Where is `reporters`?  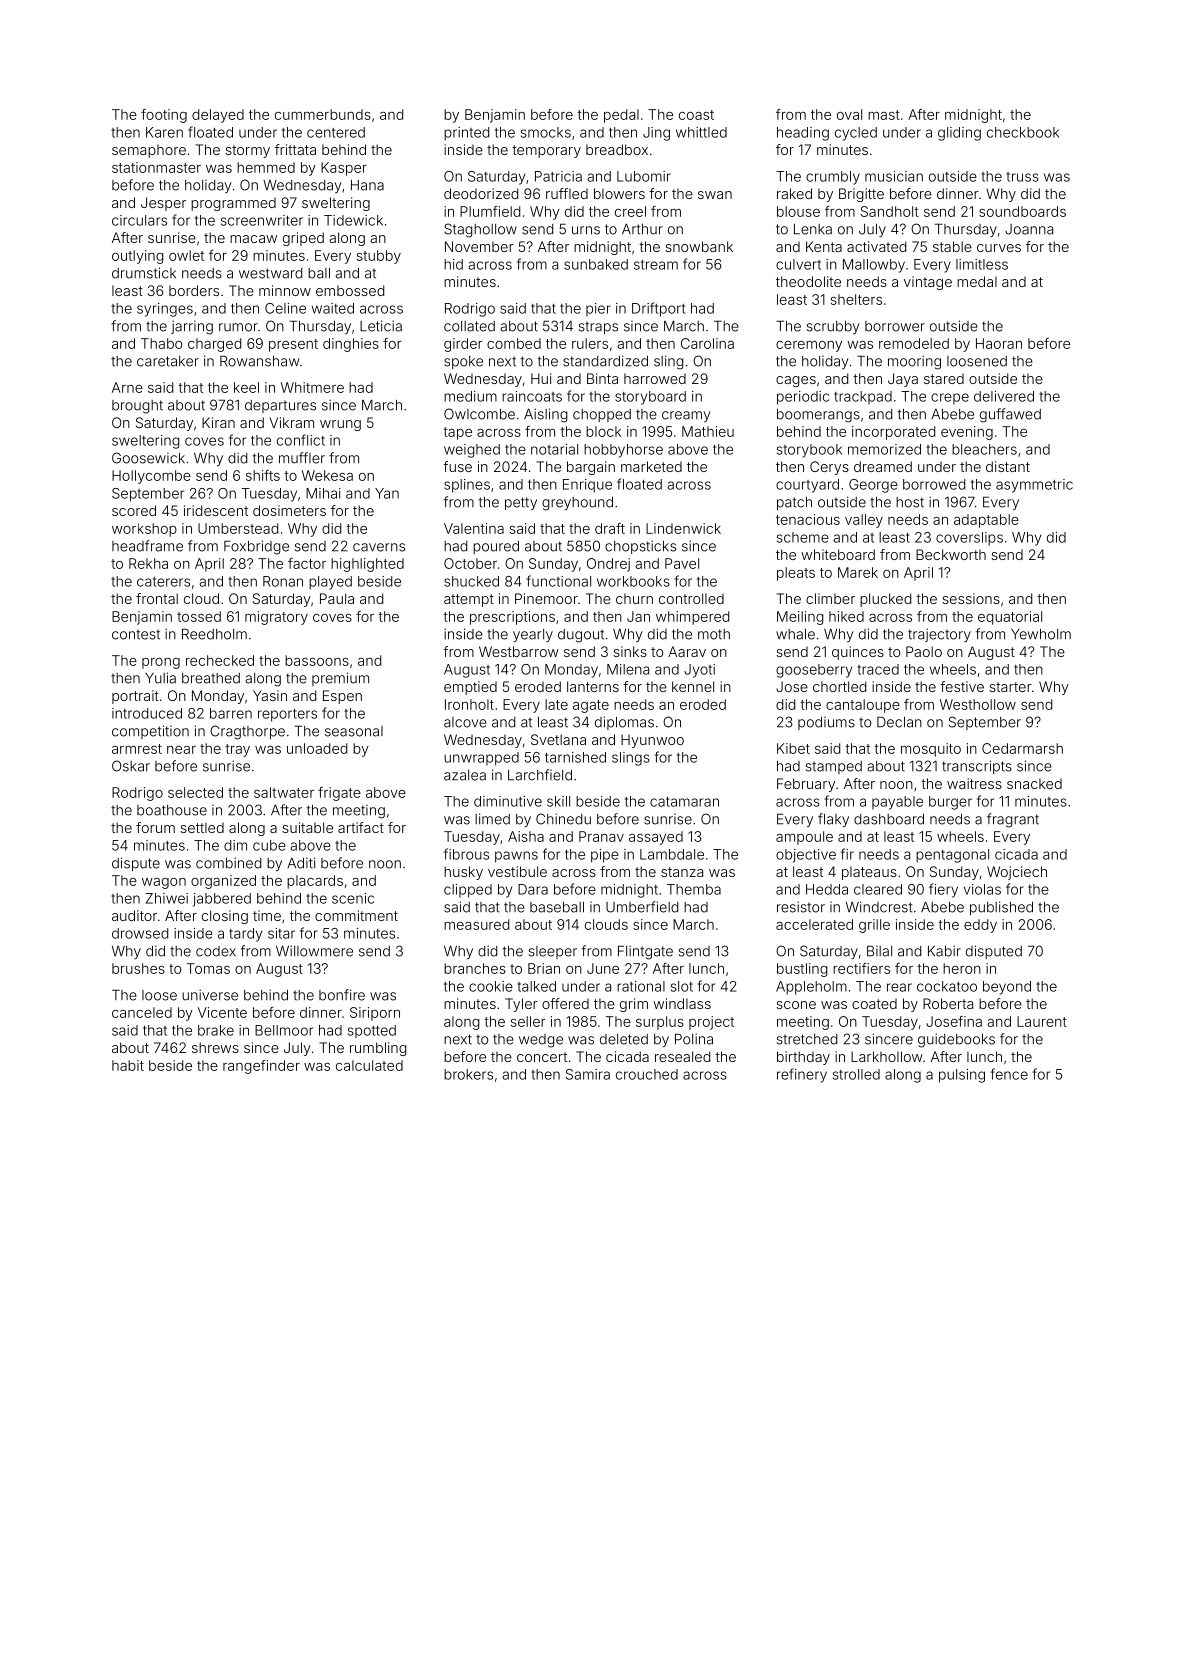 reporters is located at coordinates (287, 715).
